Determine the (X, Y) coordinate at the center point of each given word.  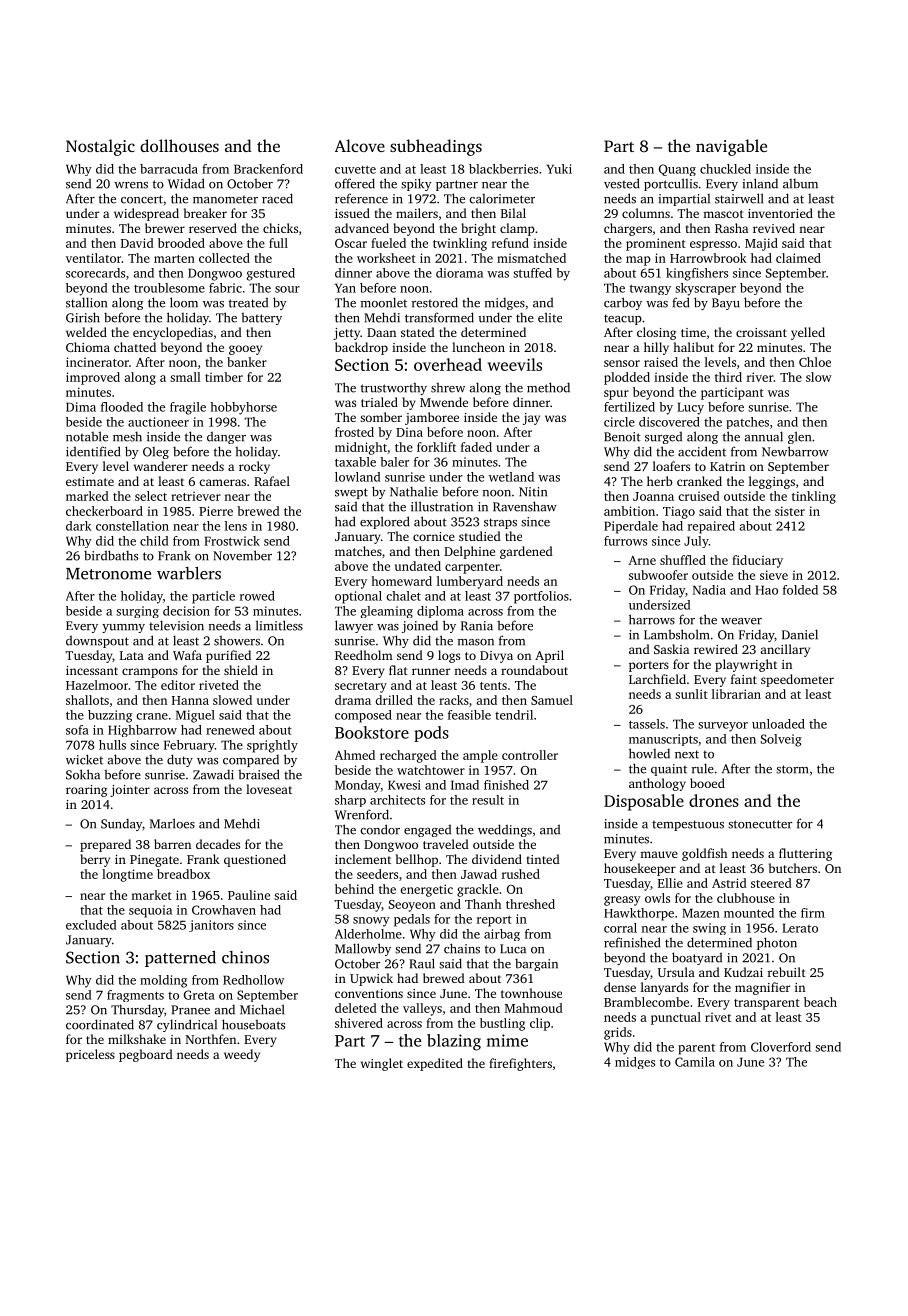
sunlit (691, 694)
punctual (676, 1018)
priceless (90, 1055)
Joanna (653, 496)
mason (476, 642)
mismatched (531, 258)
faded (476, 447)
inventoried (780, 213)
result (488, 800)
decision (186, 611)
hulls (112, 745)
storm (792, 769)
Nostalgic (100, 147)
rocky (254, 467)
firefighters (520, 1064)
